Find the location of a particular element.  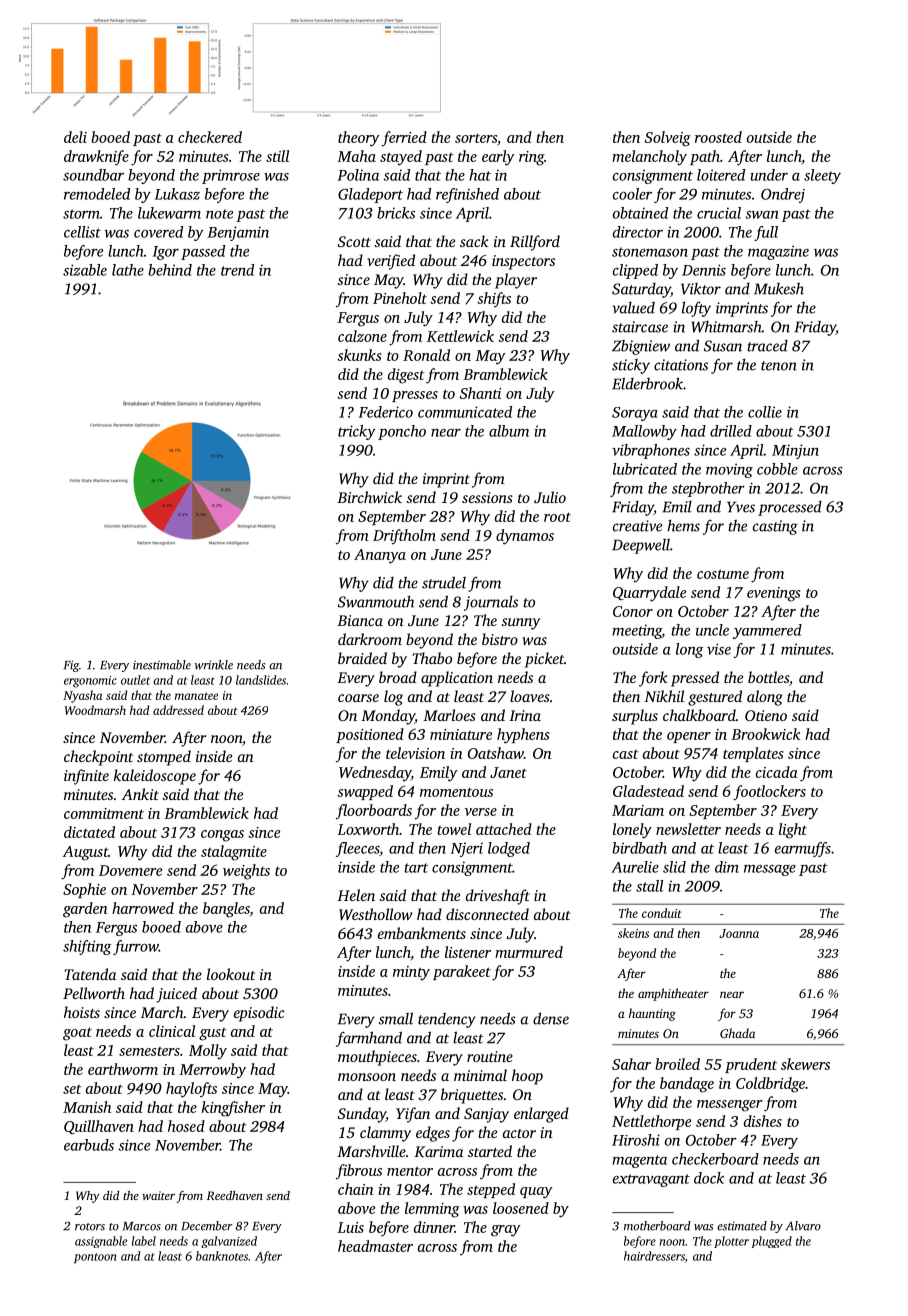

Ananya is located at coordinates (380, 556).
